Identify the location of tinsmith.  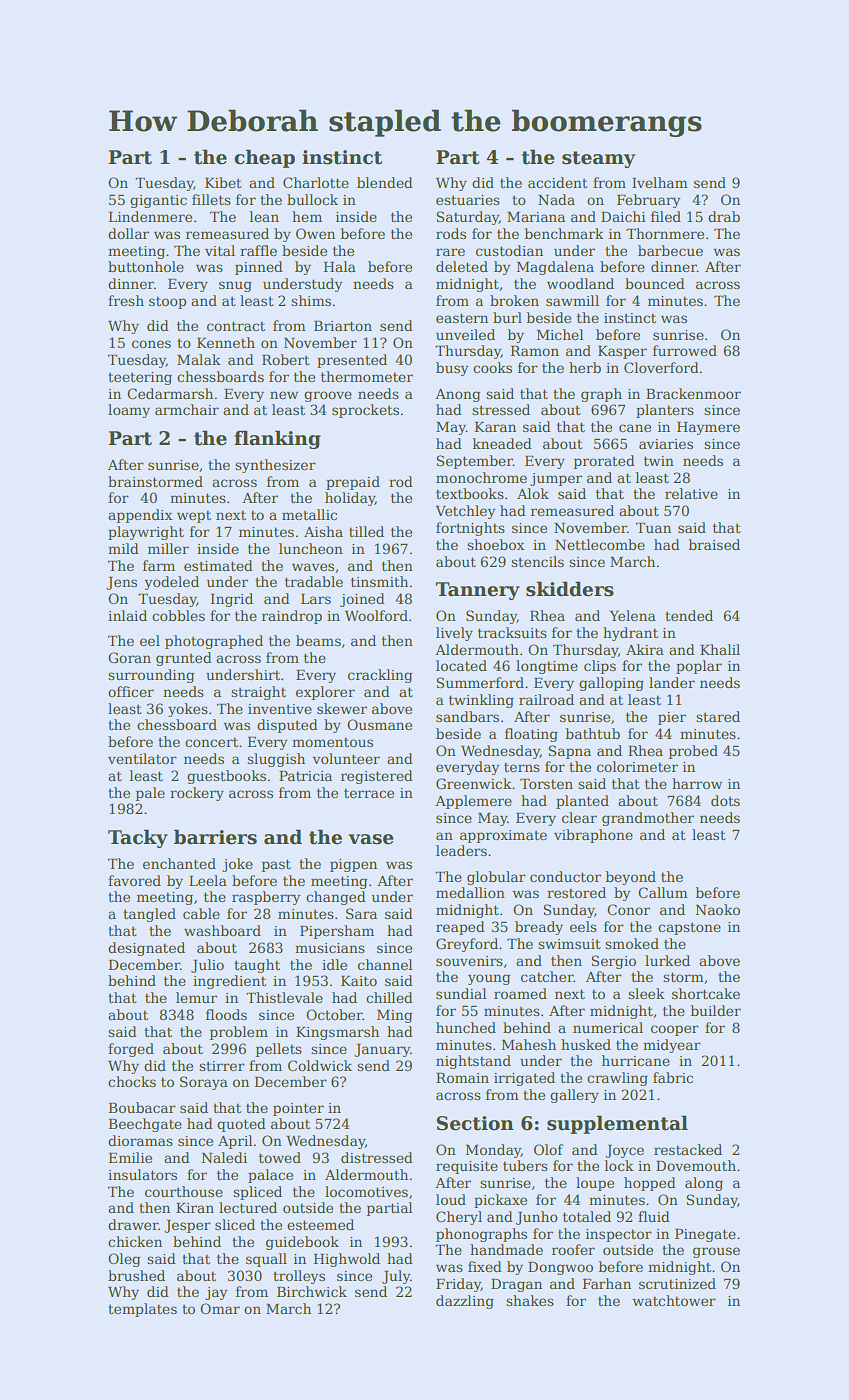
(379, 581).
